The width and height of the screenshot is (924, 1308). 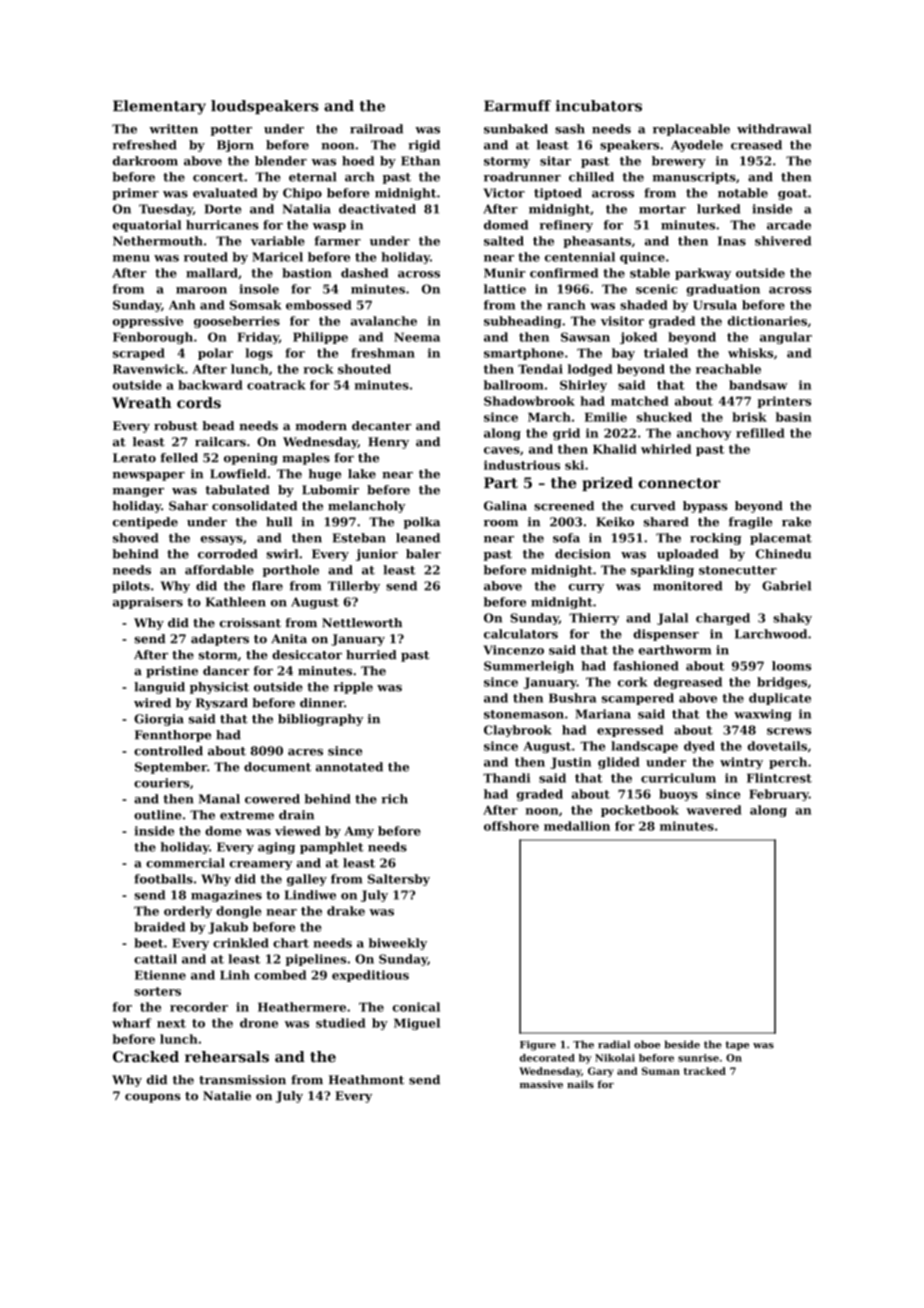 I want to click on fragile, so click(x=750, y=523).
